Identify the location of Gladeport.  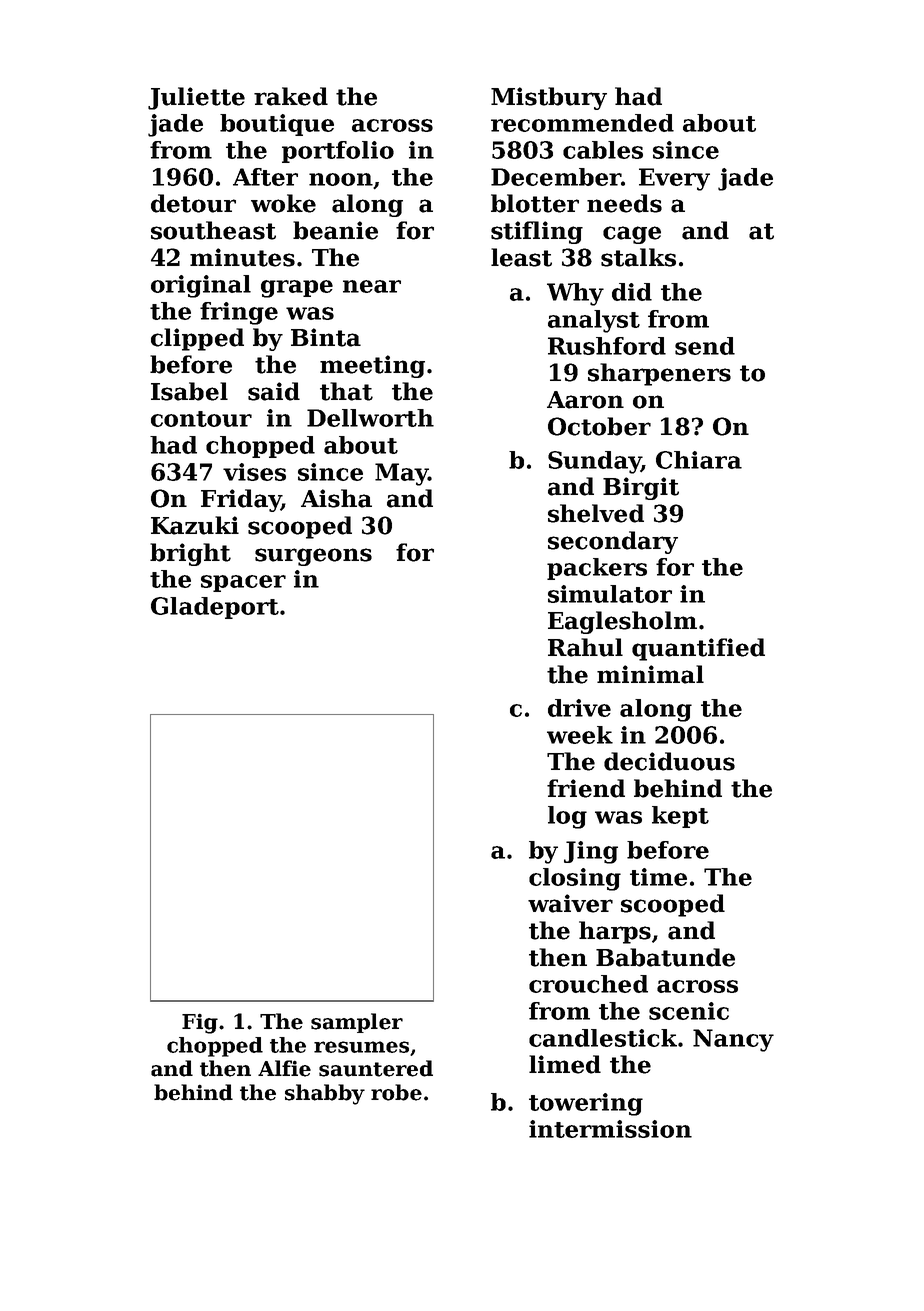
(215, 608).
